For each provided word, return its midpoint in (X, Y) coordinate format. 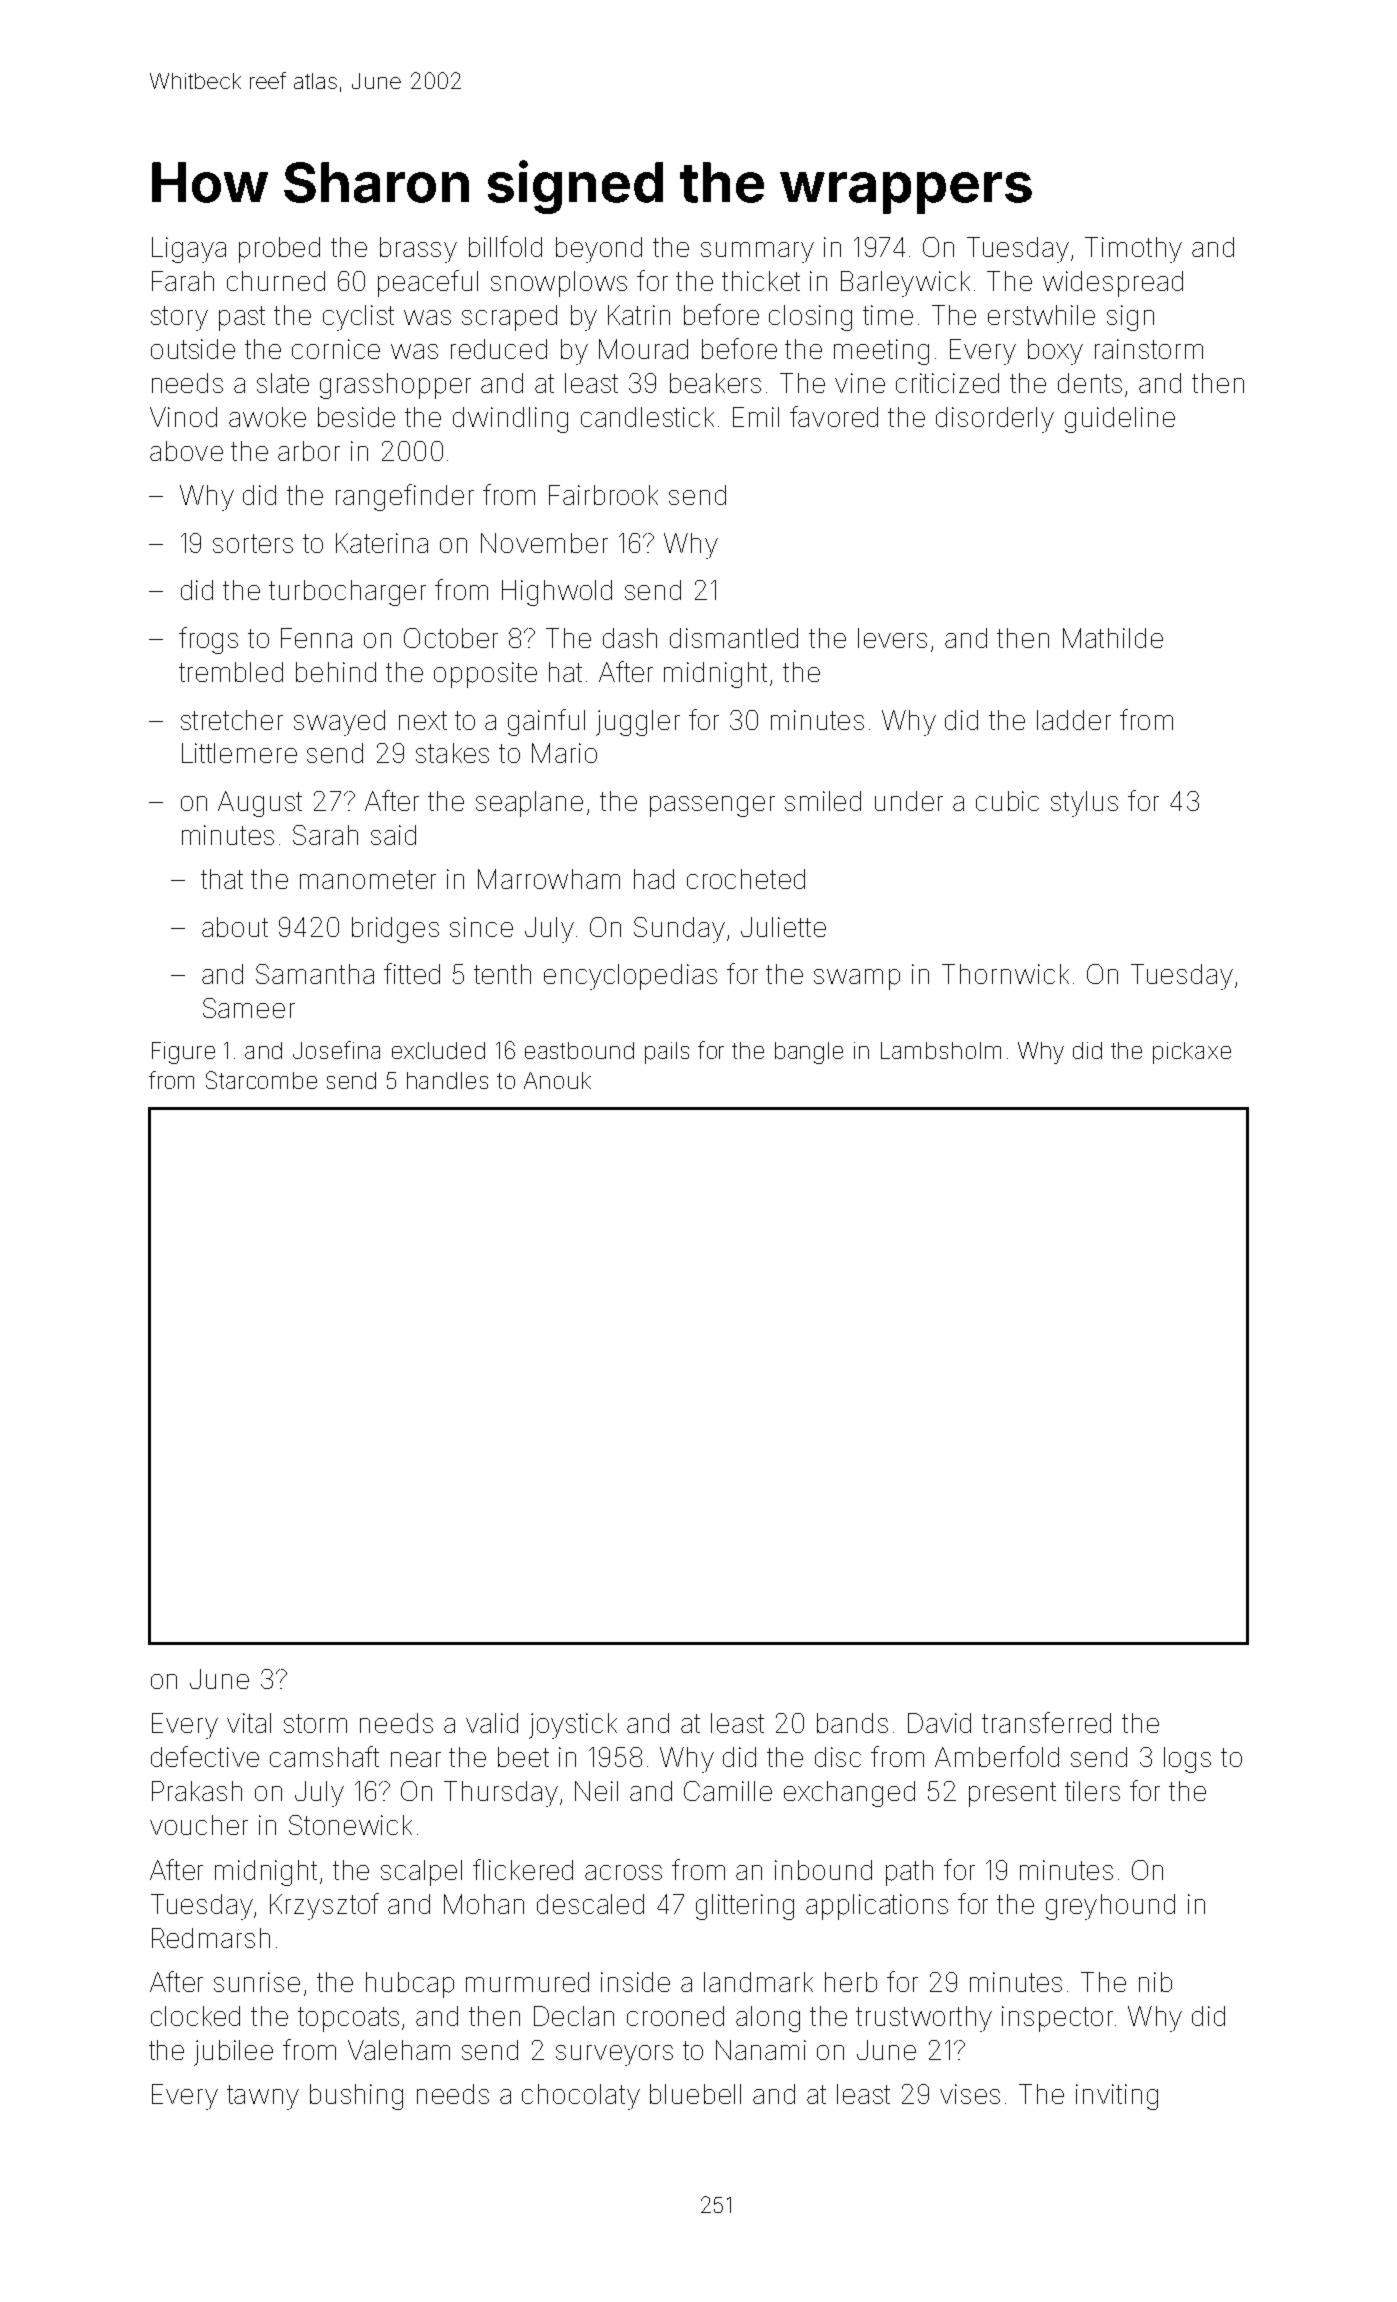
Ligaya (189, 250)
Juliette (783, 927)
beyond (599, 250)
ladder (1074, 720)
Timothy (1133, 250)
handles (447, 1080)
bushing (356, 2097)
